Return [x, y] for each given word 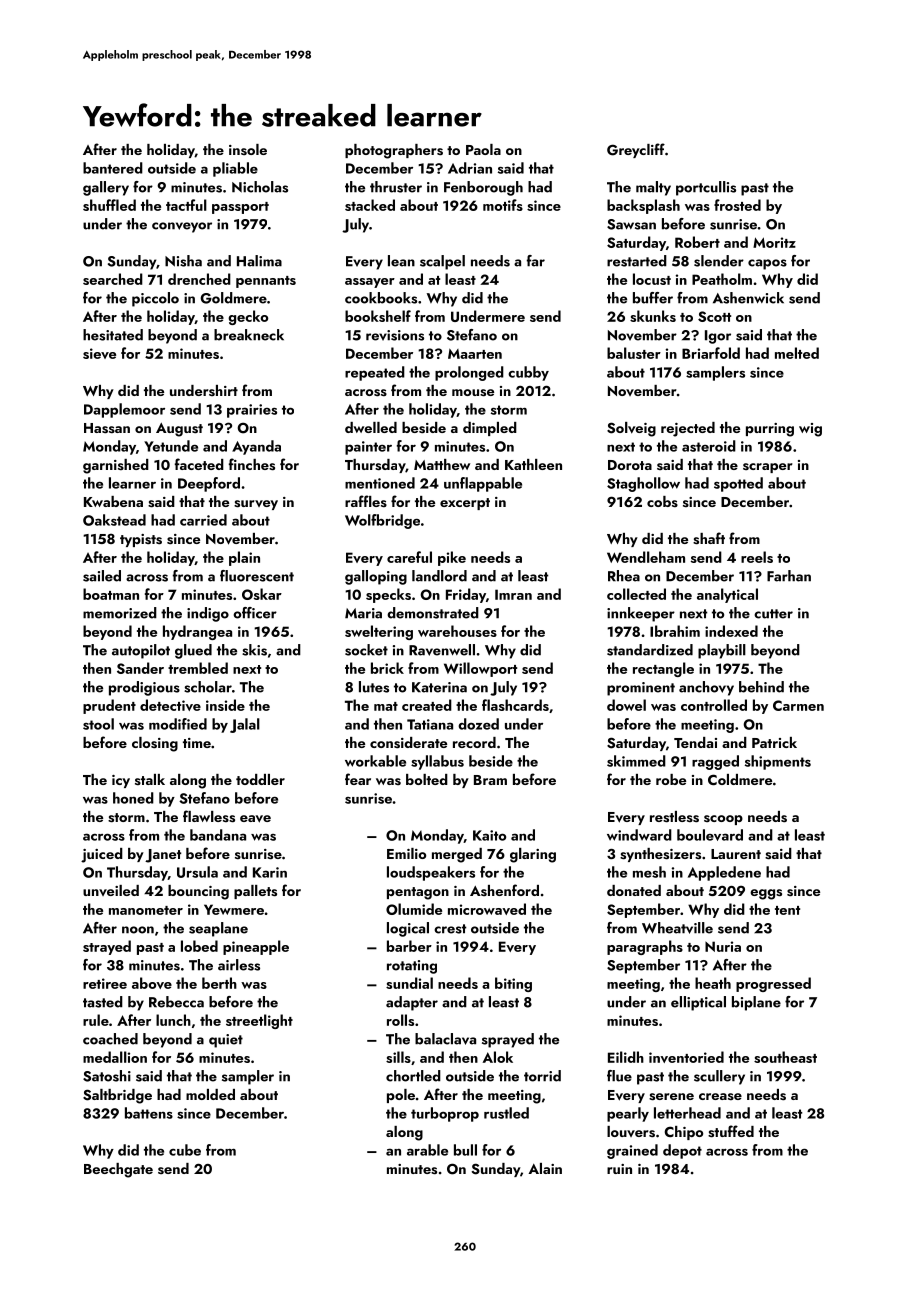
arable [427, 1150]
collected [636, 594]
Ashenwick [748, 298]
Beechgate [118, 1170]
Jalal [245, 725]
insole [248, 149]
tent [787, 910]
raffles [366, 501]
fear [358, 779]
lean [401, 261]
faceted [199, 464]
